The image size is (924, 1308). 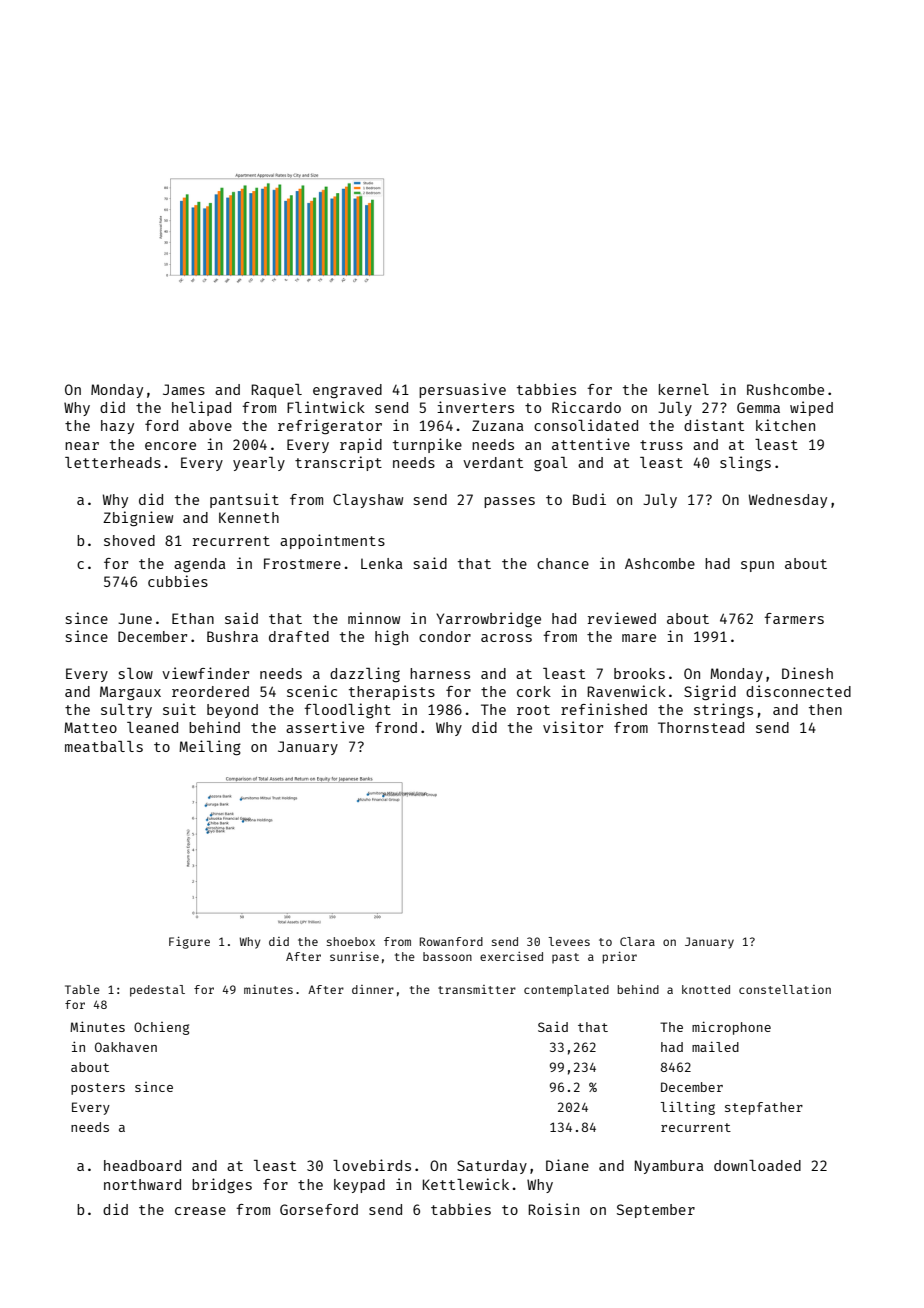 What do you see at coordinates (117, 427) in the image?
I see `hazy` at bounding box center [117, 427].
